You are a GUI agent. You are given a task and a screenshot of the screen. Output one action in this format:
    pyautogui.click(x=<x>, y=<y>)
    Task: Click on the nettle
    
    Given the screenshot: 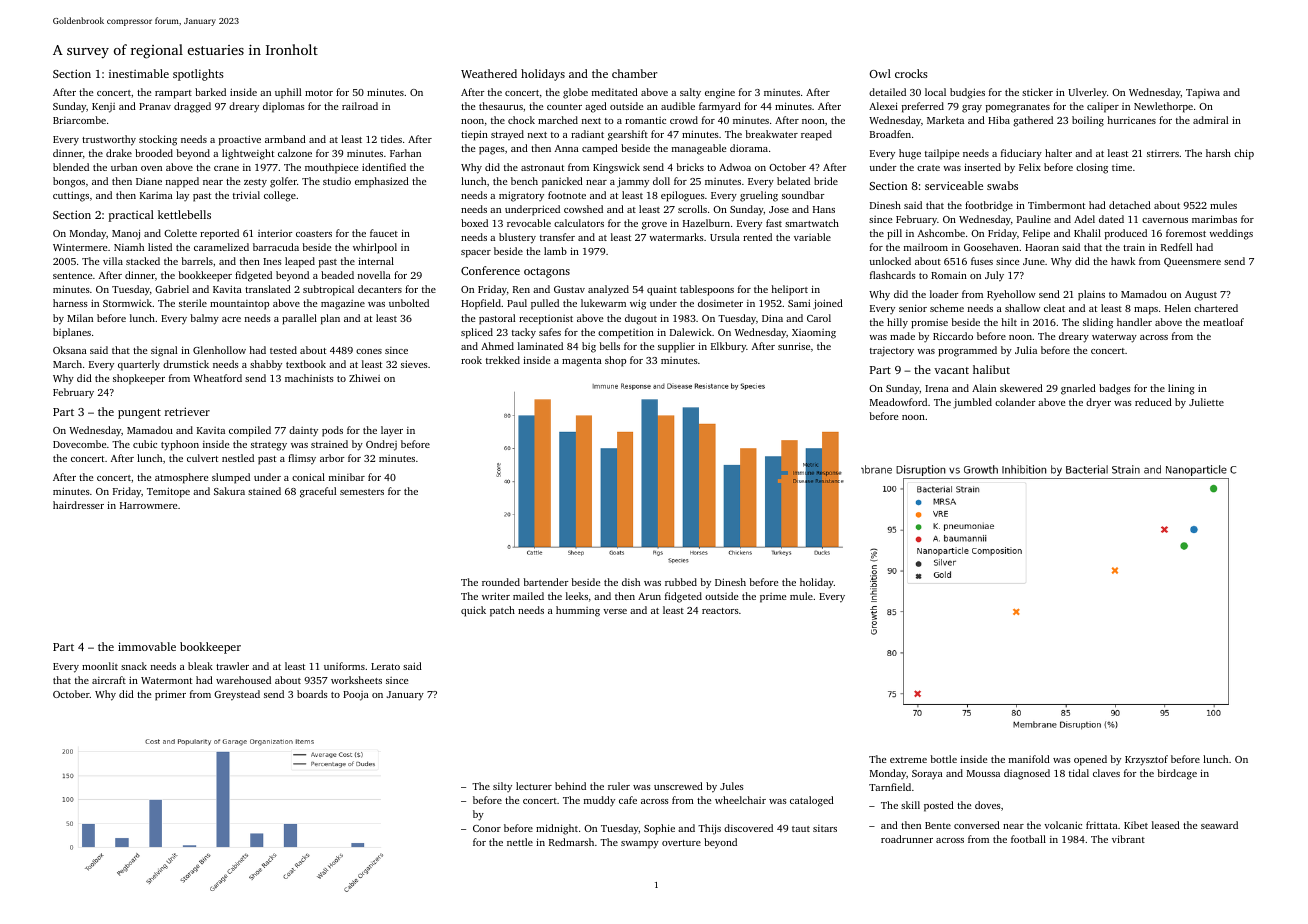 What is the action you would take?
    pyautogui.click(x=520, y=842)
